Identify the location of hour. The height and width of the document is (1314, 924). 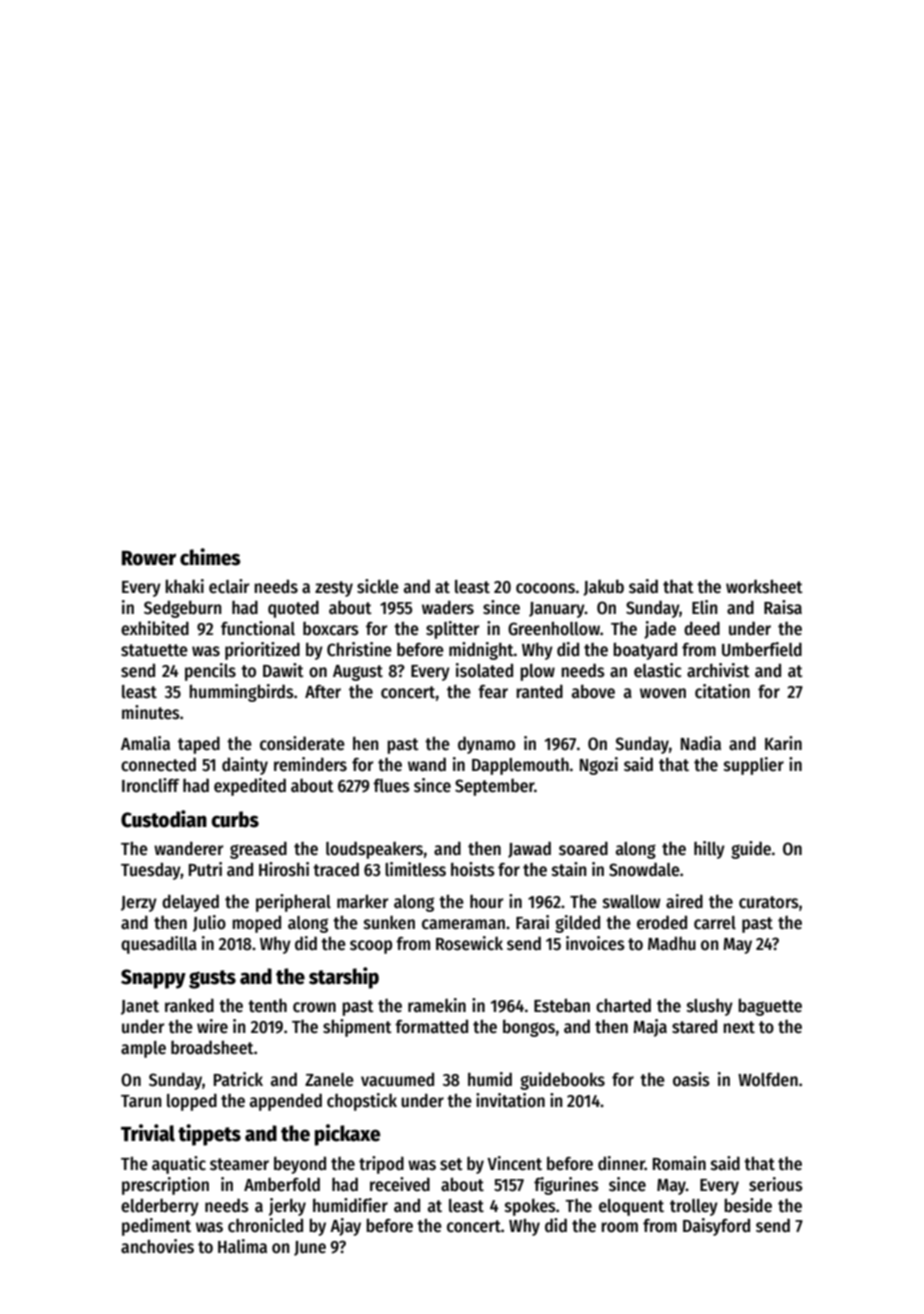
(486, 902).
